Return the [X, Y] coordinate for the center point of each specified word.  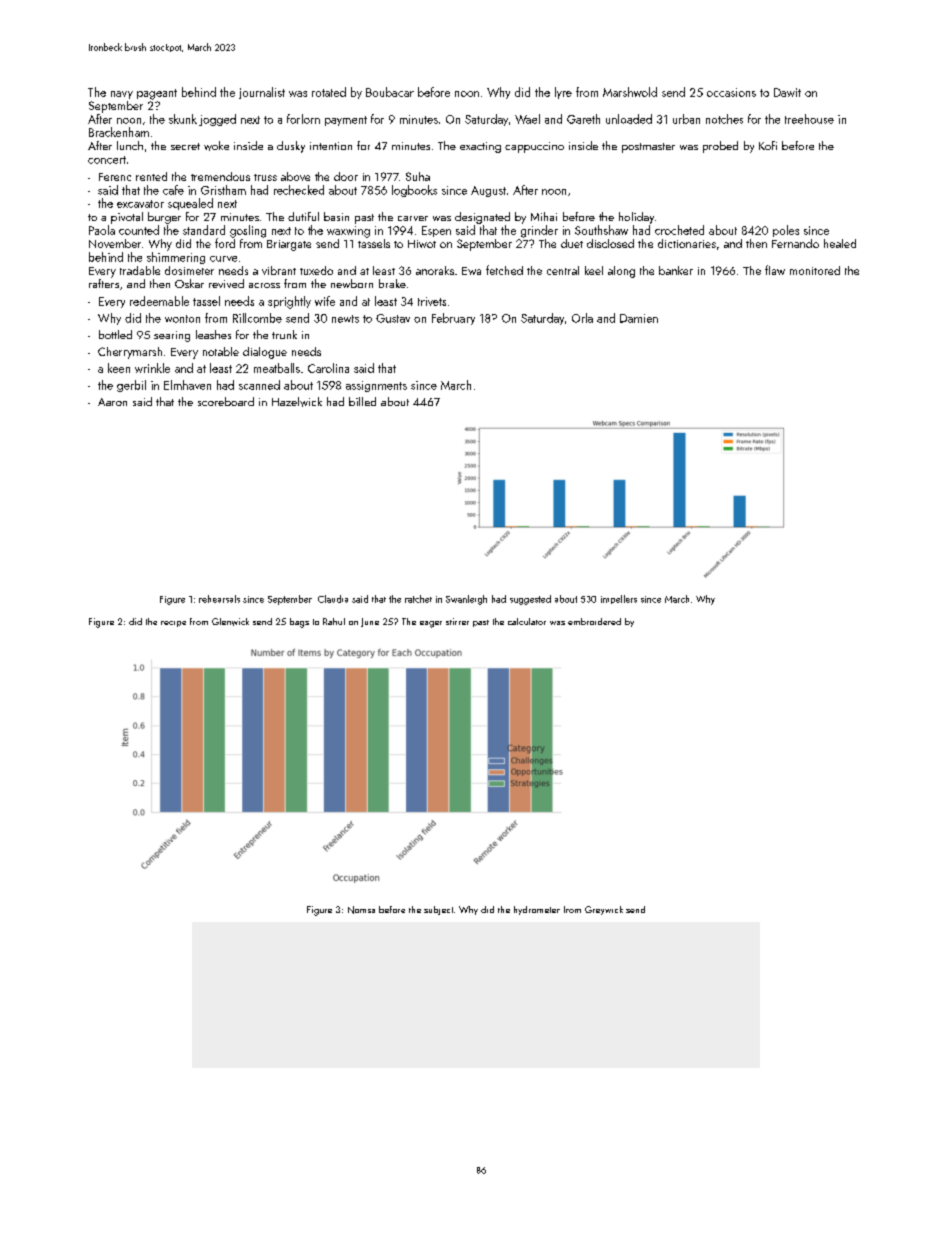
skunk [183, 119]
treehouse [809, 119]
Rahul [334, 621]
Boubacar [390, 92]
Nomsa [361, 910]
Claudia [333, 599]
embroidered [594, 621]
